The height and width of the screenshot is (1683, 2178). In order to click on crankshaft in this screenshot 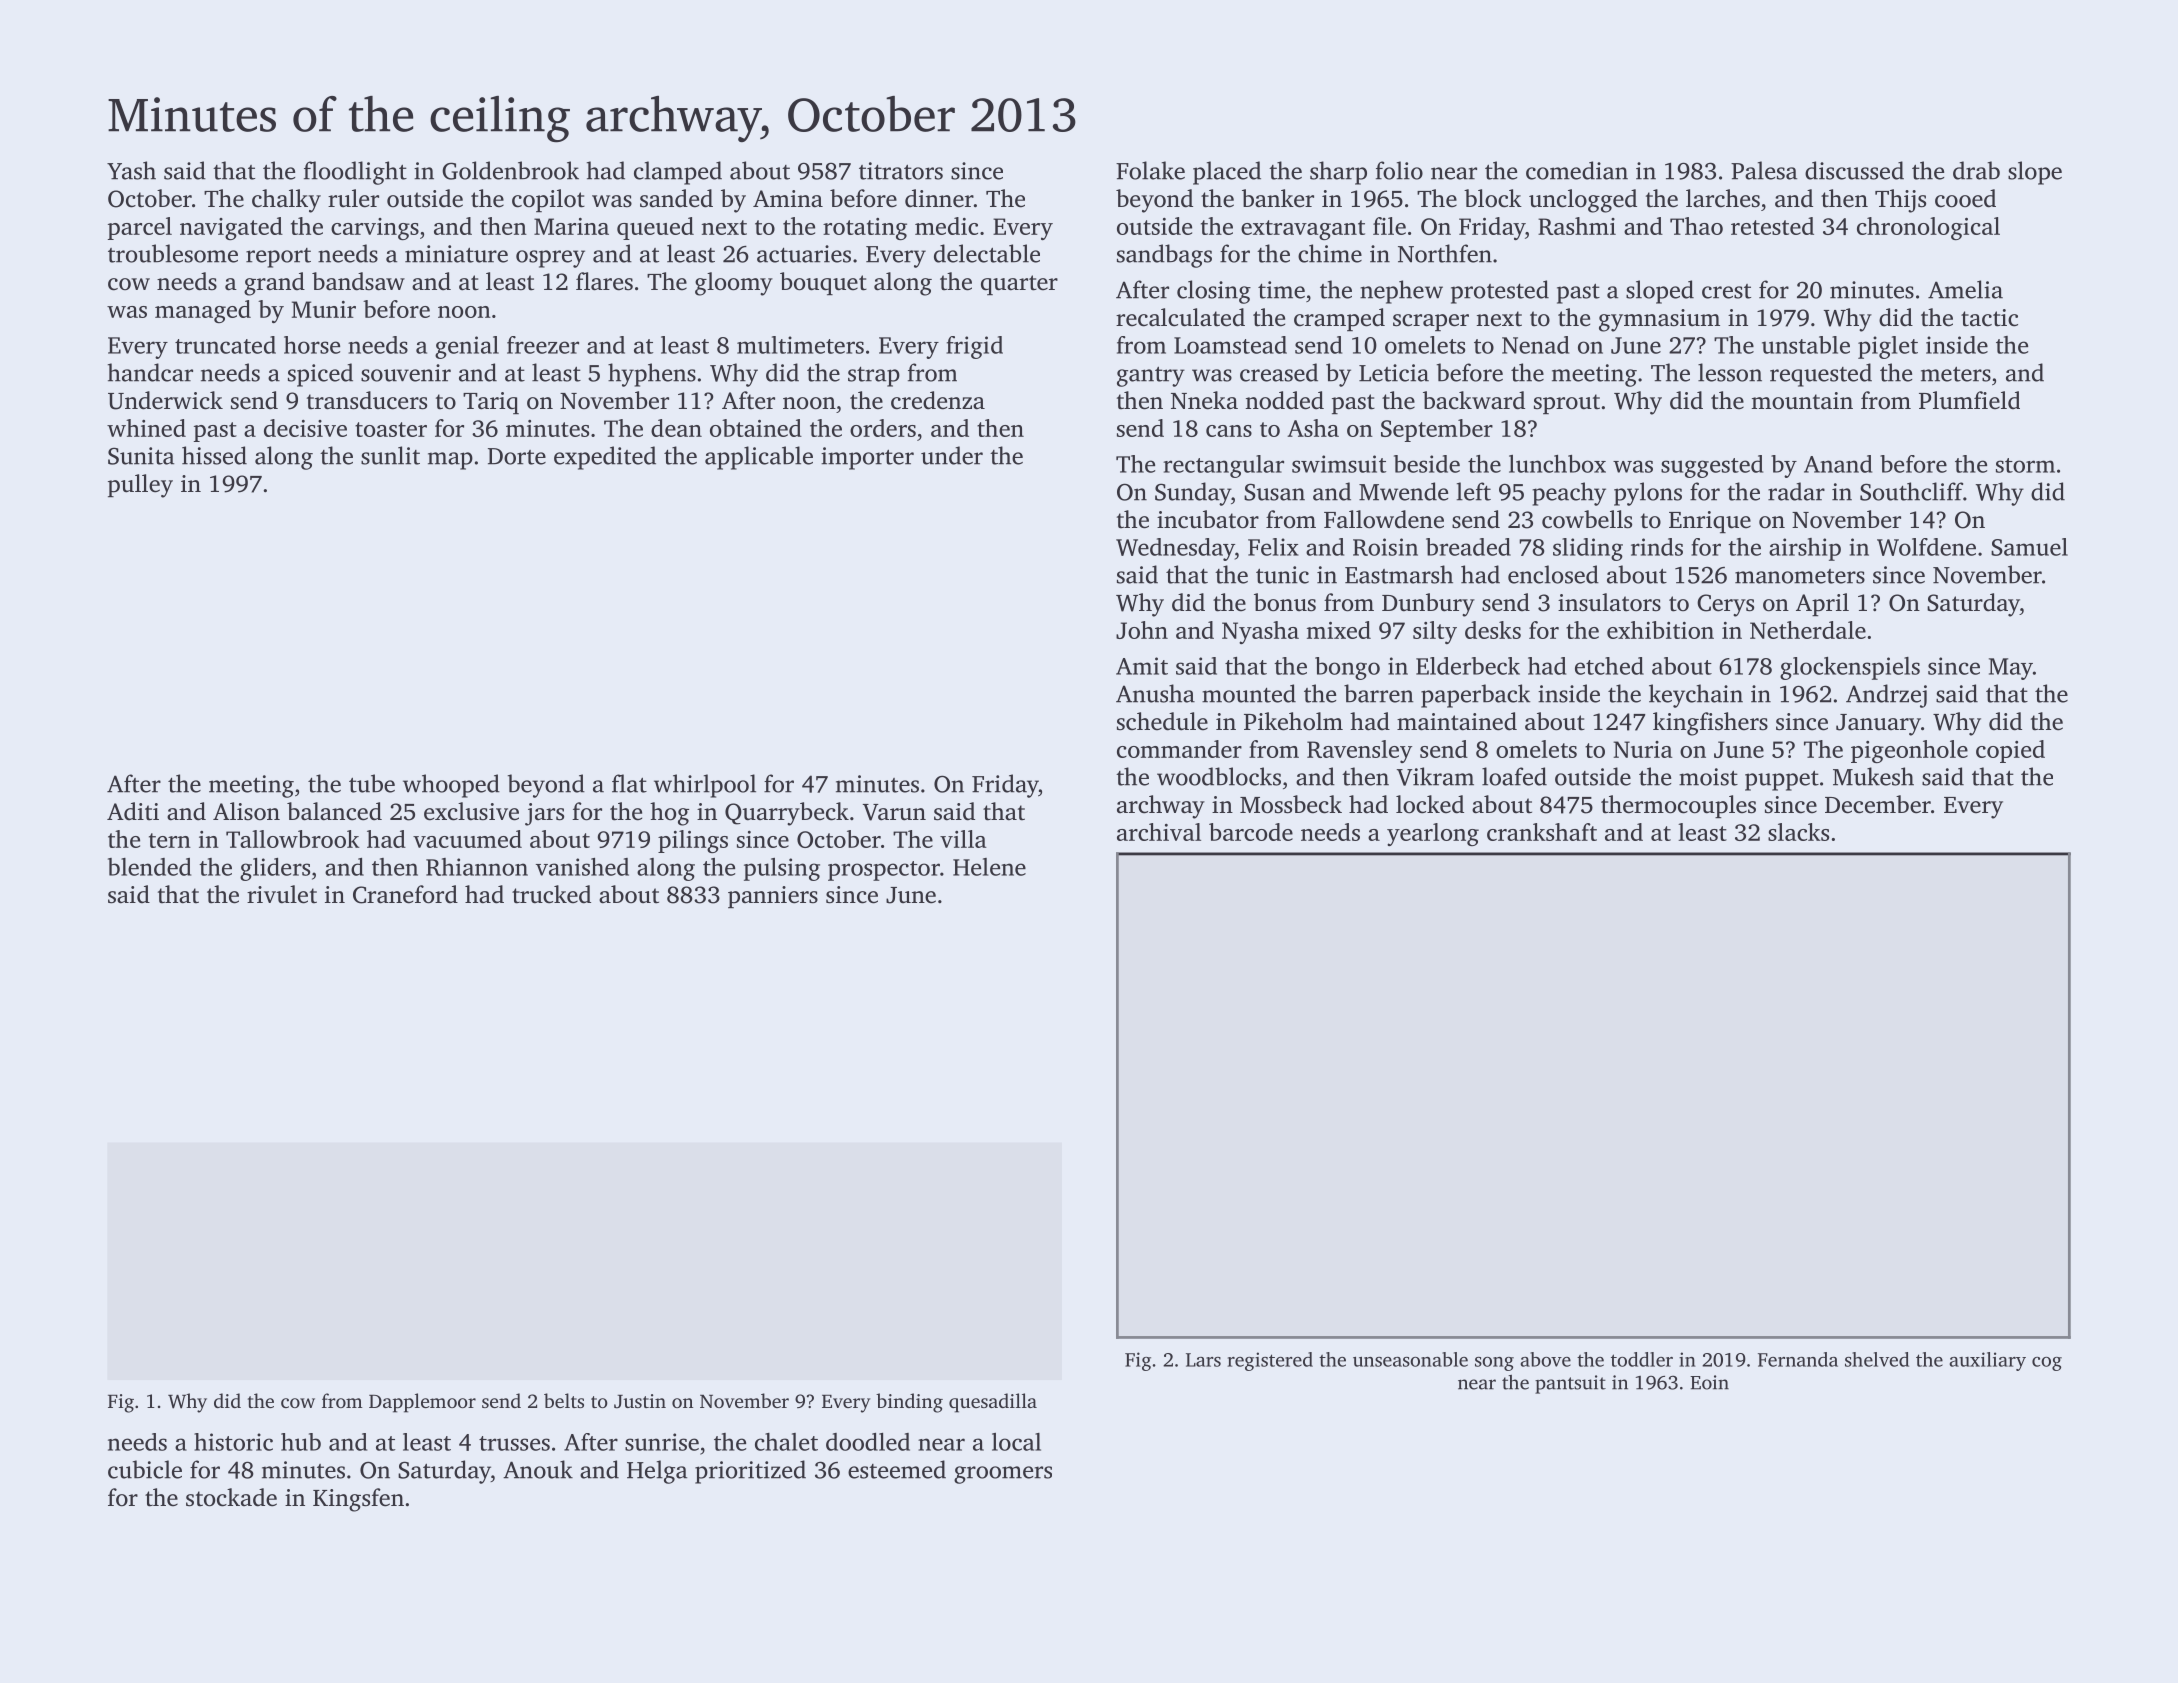, I will do `click(1542, 832)`.
